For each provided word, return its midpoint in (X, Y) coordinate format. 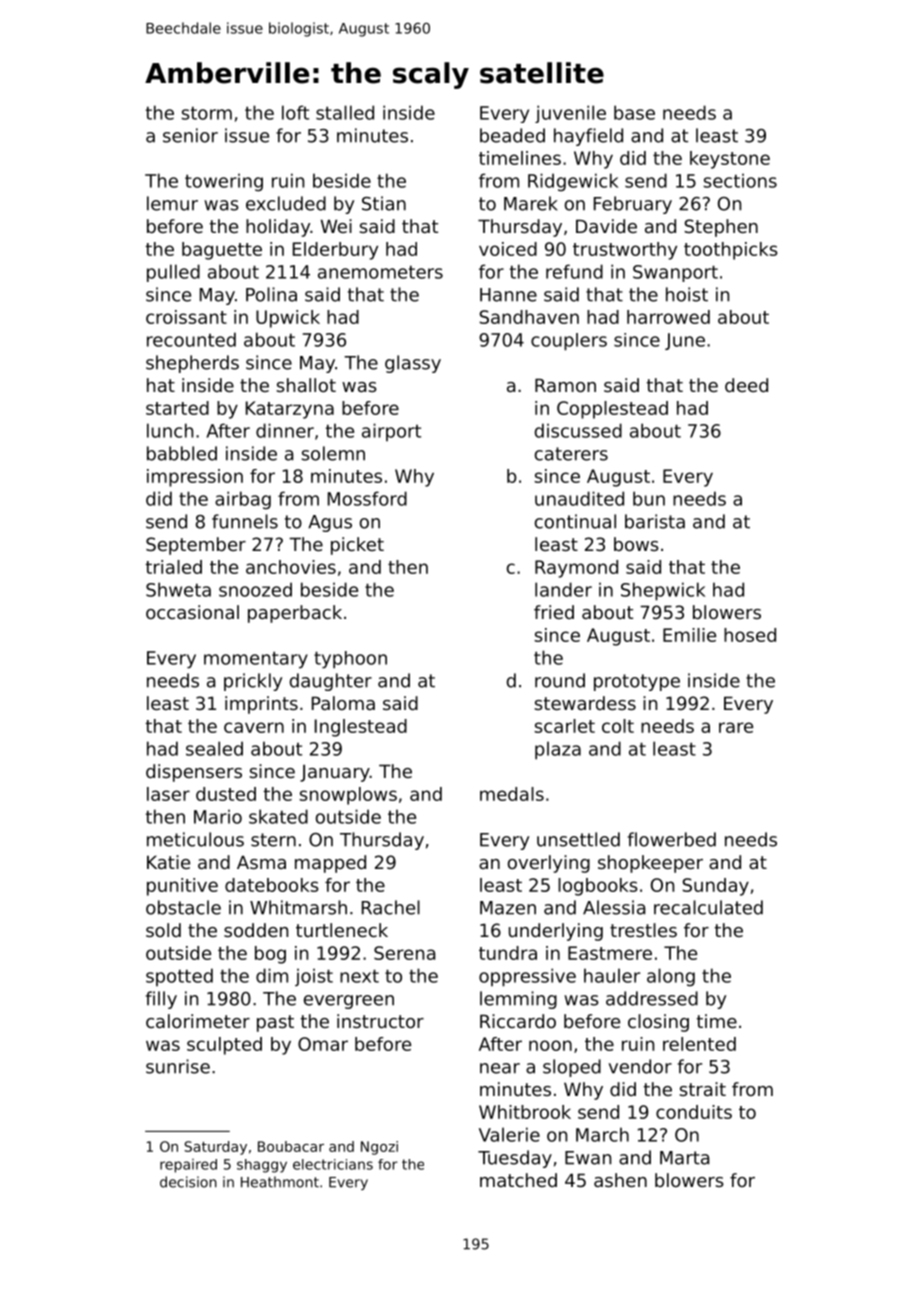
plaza (558, 750)
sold (163, 930)
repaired (188, 1166)
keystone (730, 160)
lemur (172, 203)
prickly (253, 682)
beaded (512, 135)
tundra (508, 953)
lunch (170, 430)
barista (655, 521)
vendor (640, 1066)
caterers (571, 454)
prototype (637, 682)
